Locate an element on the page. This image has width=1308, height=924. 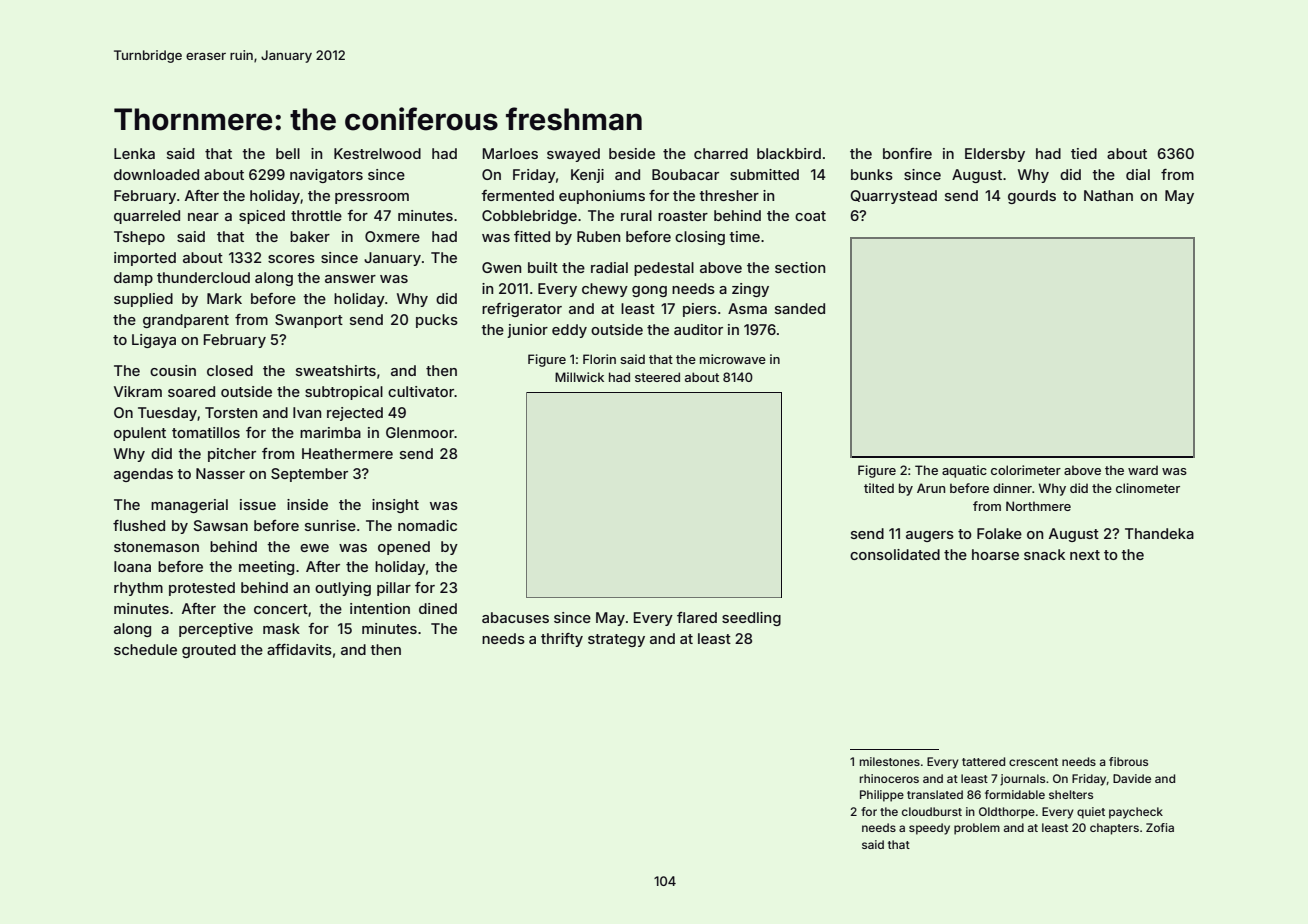
Kenji is located at coordinates (587, 176).
